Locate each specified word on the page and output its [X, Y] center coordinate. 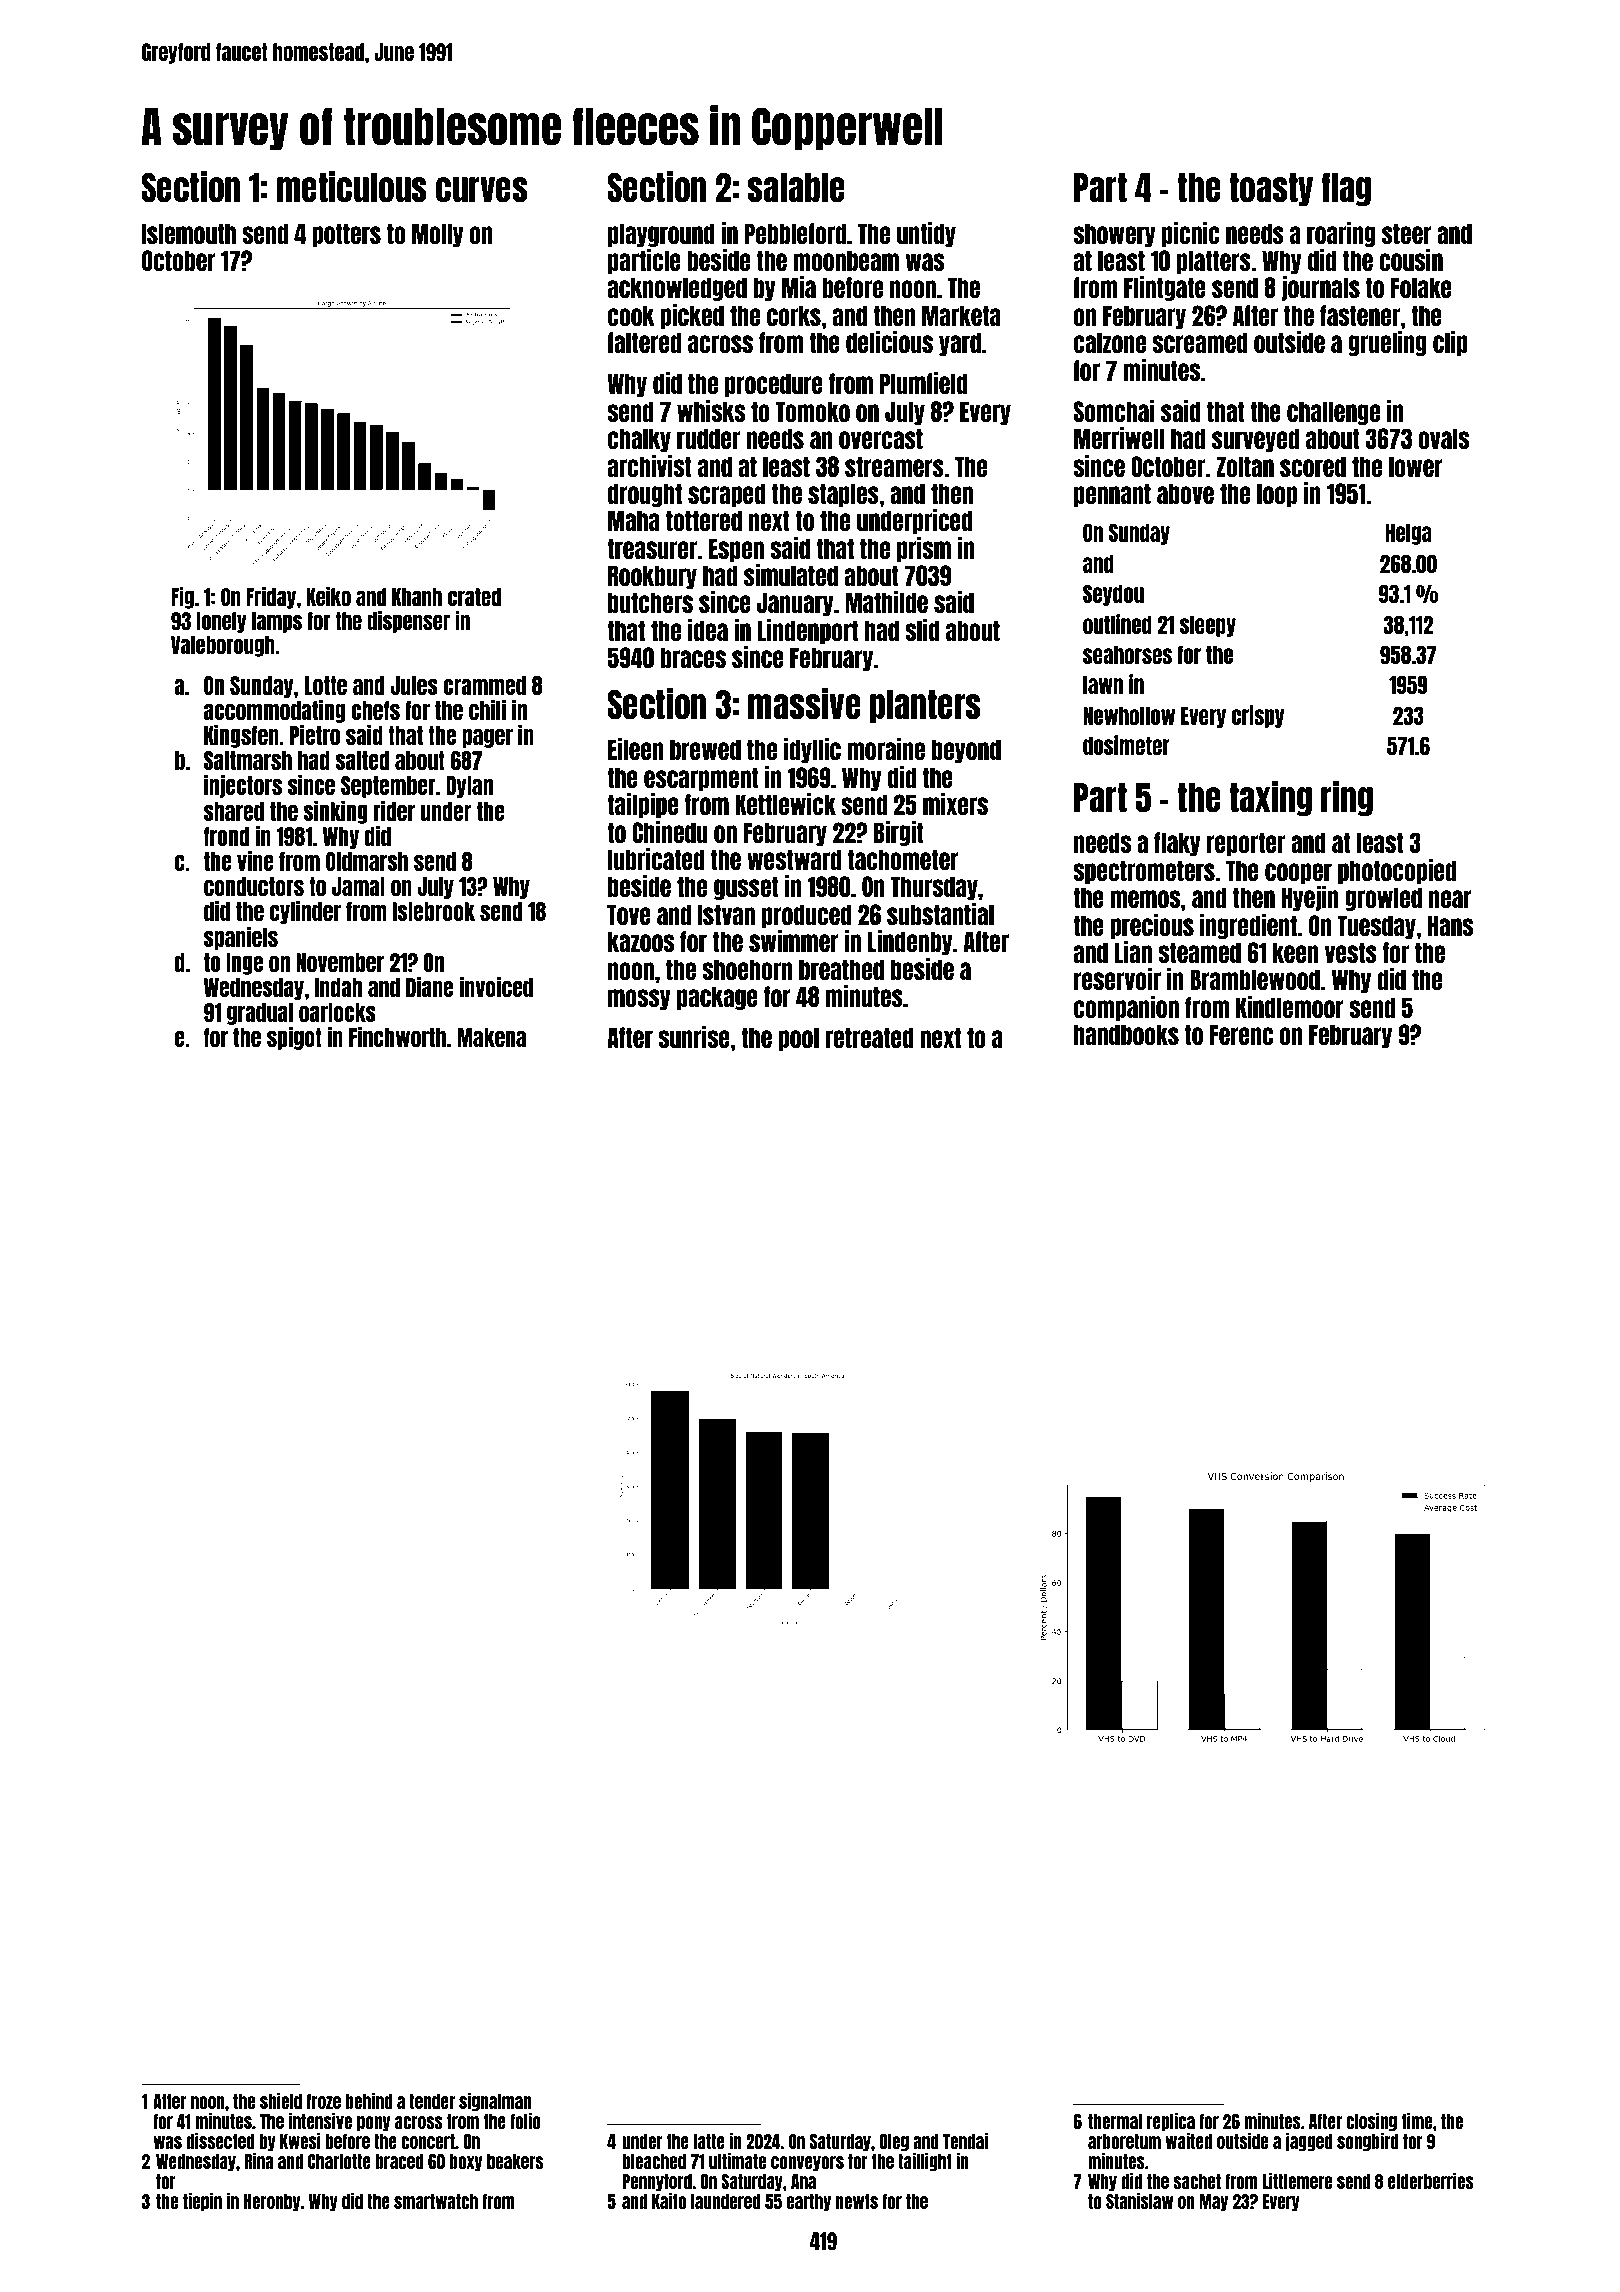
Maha [634, 520]
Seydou [1113, 595]
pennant [1112, 495]
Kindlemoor [1290, 1007]
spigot [294, 1038]
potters [346, 235]
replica [1171, 2122]
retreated [869, 1037]
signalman [495, 2102]
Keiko [329, 596]
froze [324, 2101]
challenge [1333, 413]
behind [369, 2101]
